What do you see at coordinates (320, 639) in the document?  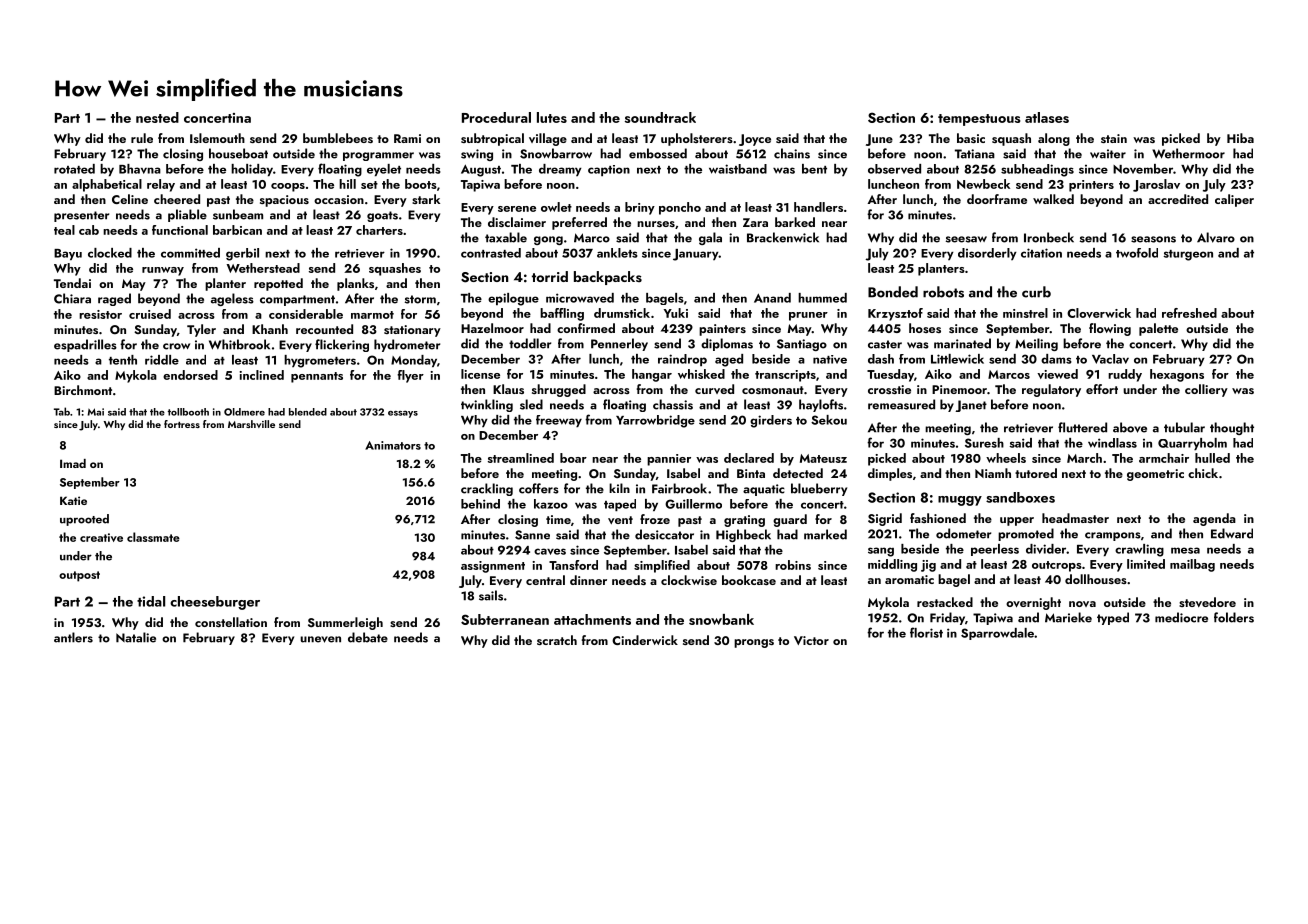 I see `uneven` at bounding box center [320, 639].
